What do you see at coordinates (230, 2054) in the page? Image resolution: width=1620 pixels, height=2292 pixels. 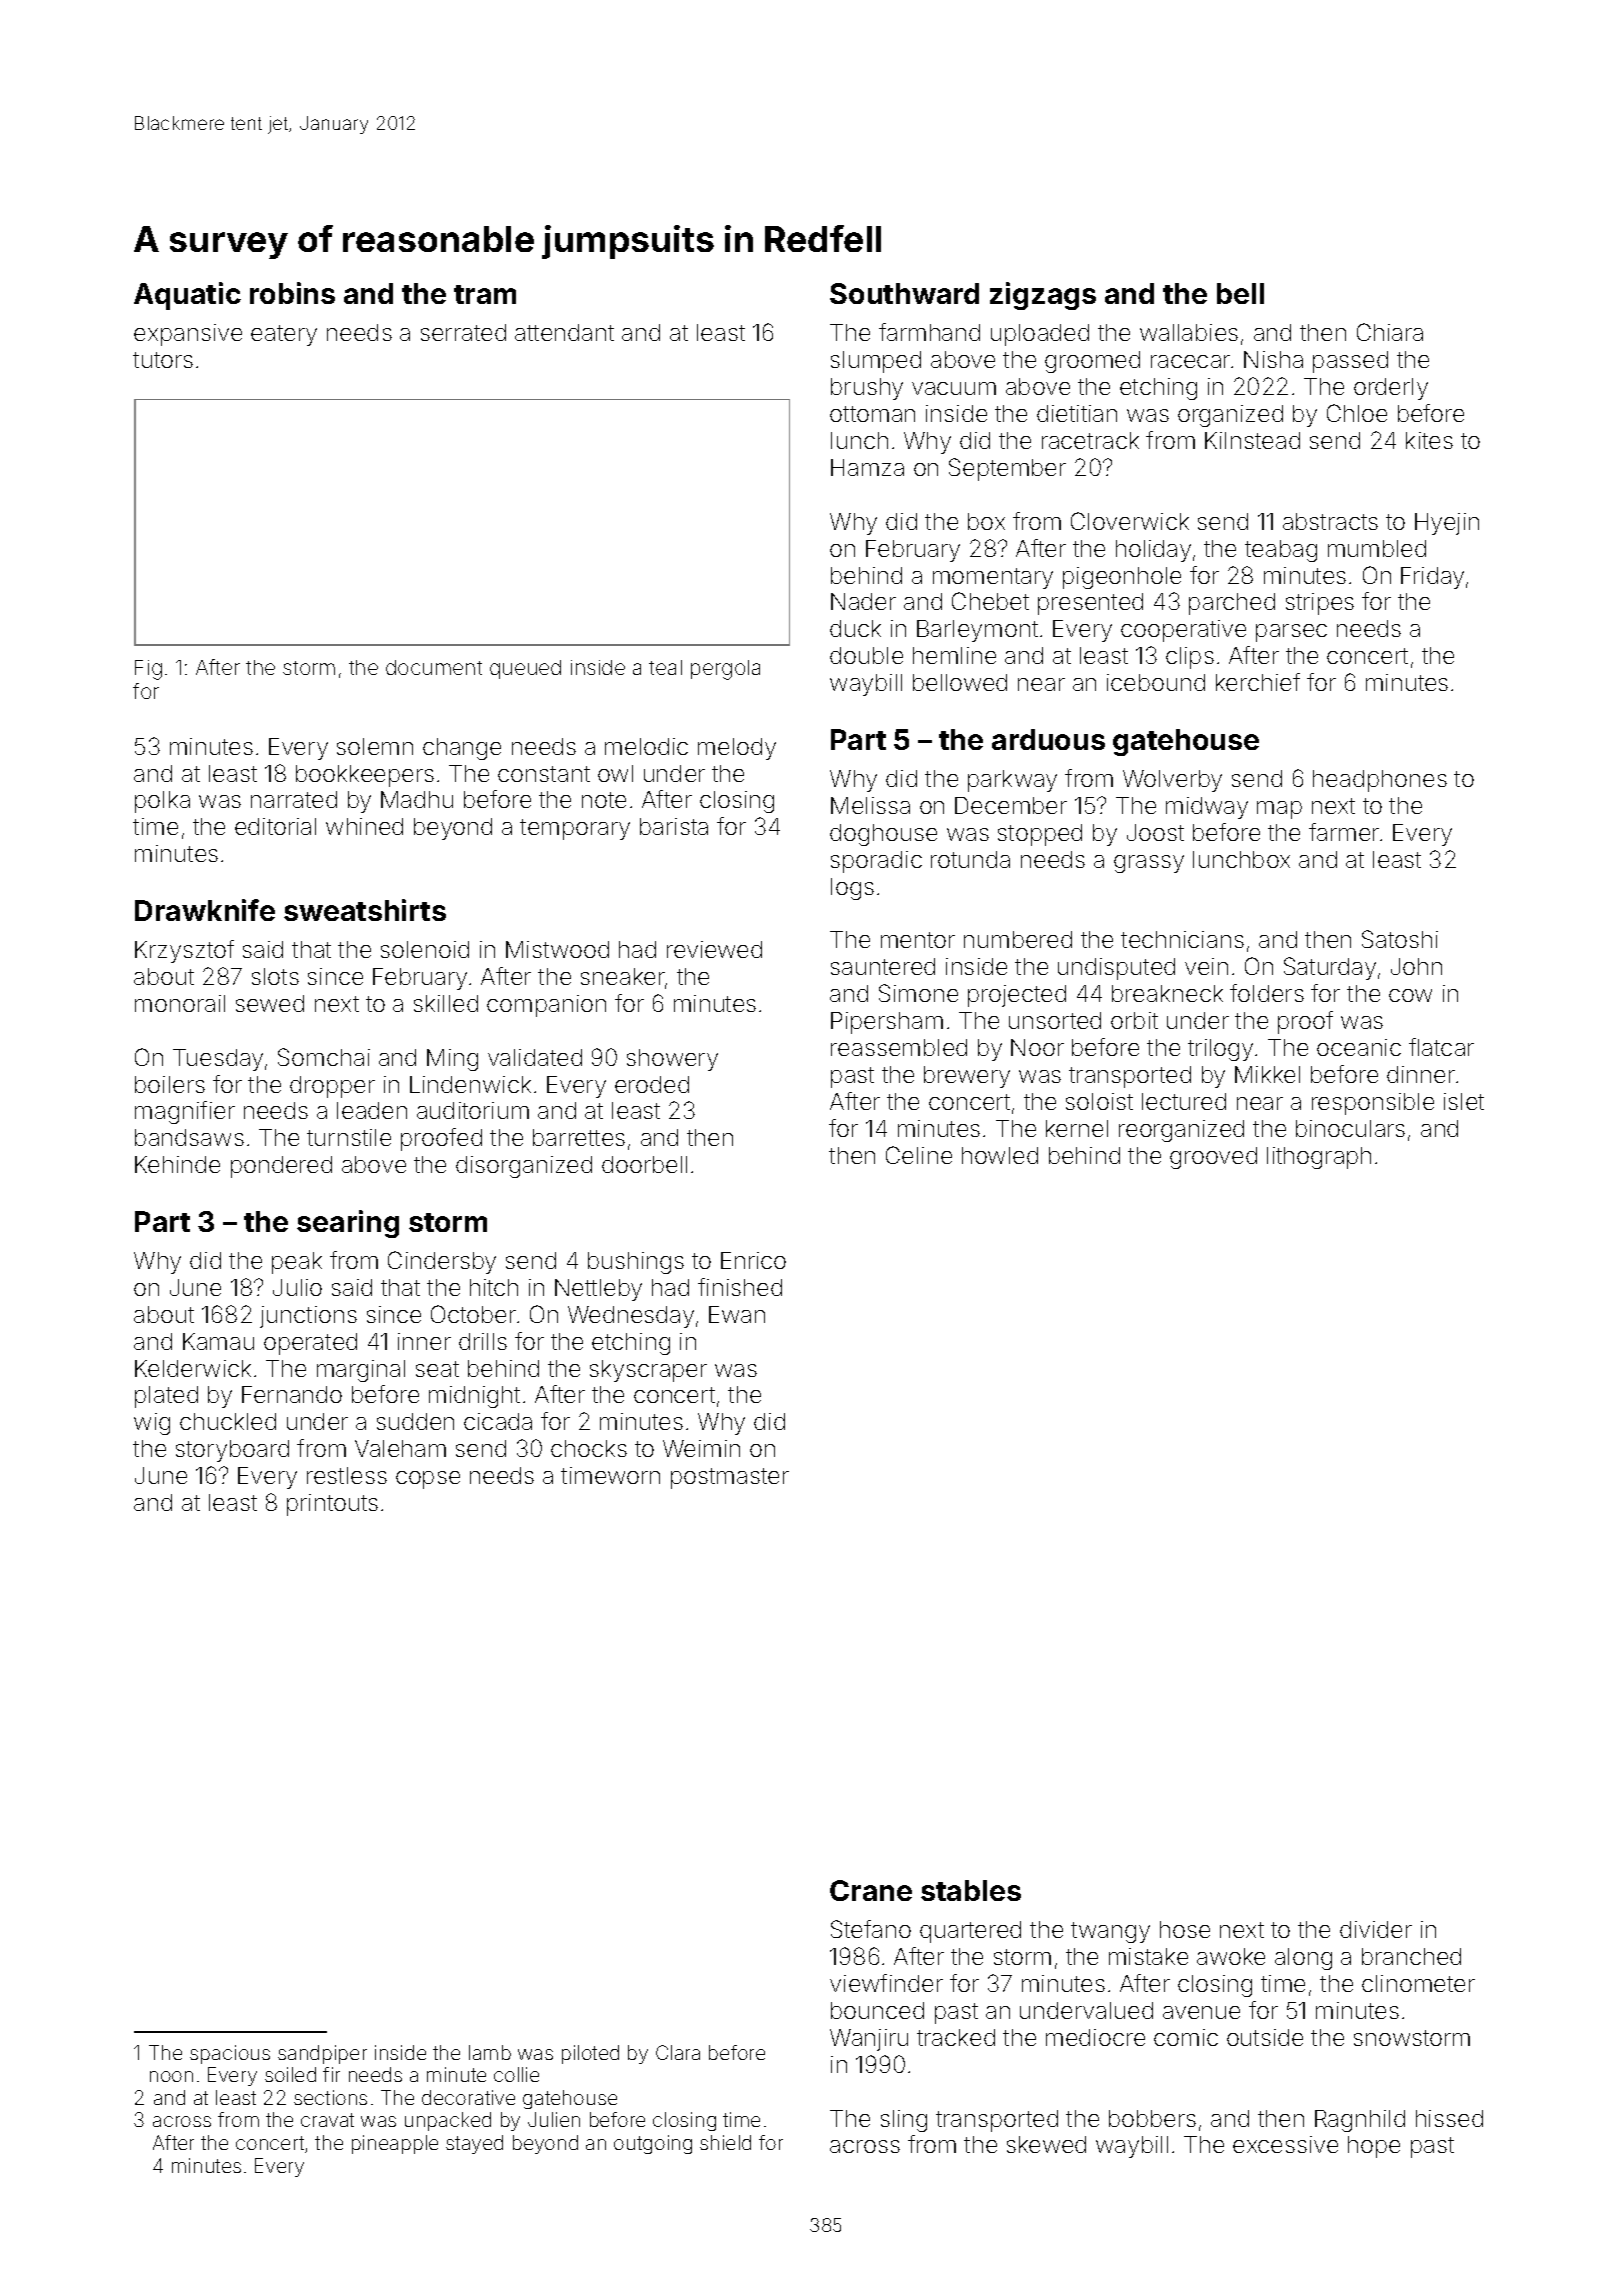 I see `spacious` at bounding box center [230, 2054].
